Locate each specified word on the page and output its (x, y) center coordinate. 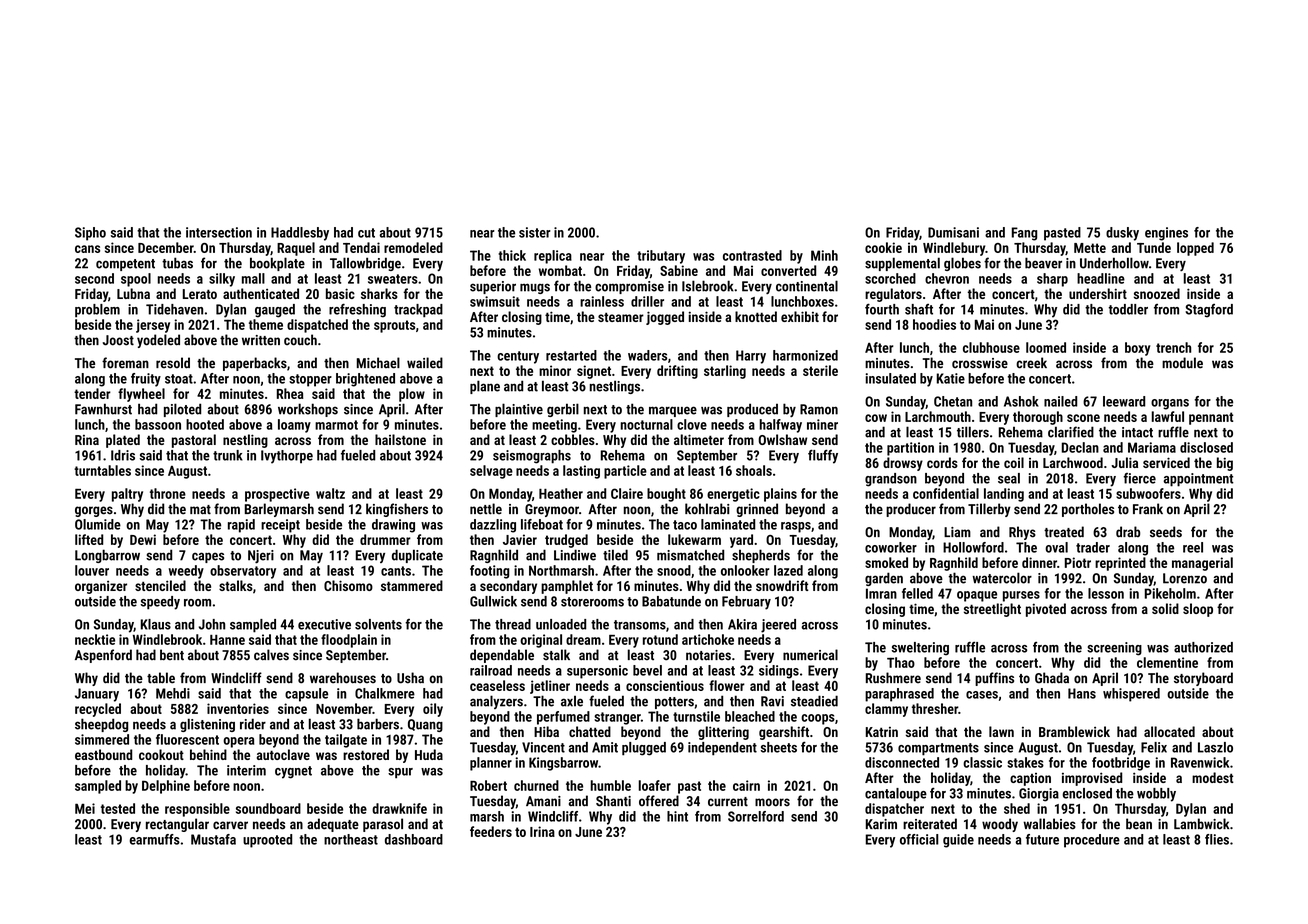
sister (535, 232)
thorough (1038, 418)
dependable (502, 656)
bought (666, 495)
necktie (95, 639)
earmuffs (154, 839)
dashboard (414, 839)
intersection (219, 232)
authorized (1203, 647)
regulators (893, 295)
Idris (123, 455)
